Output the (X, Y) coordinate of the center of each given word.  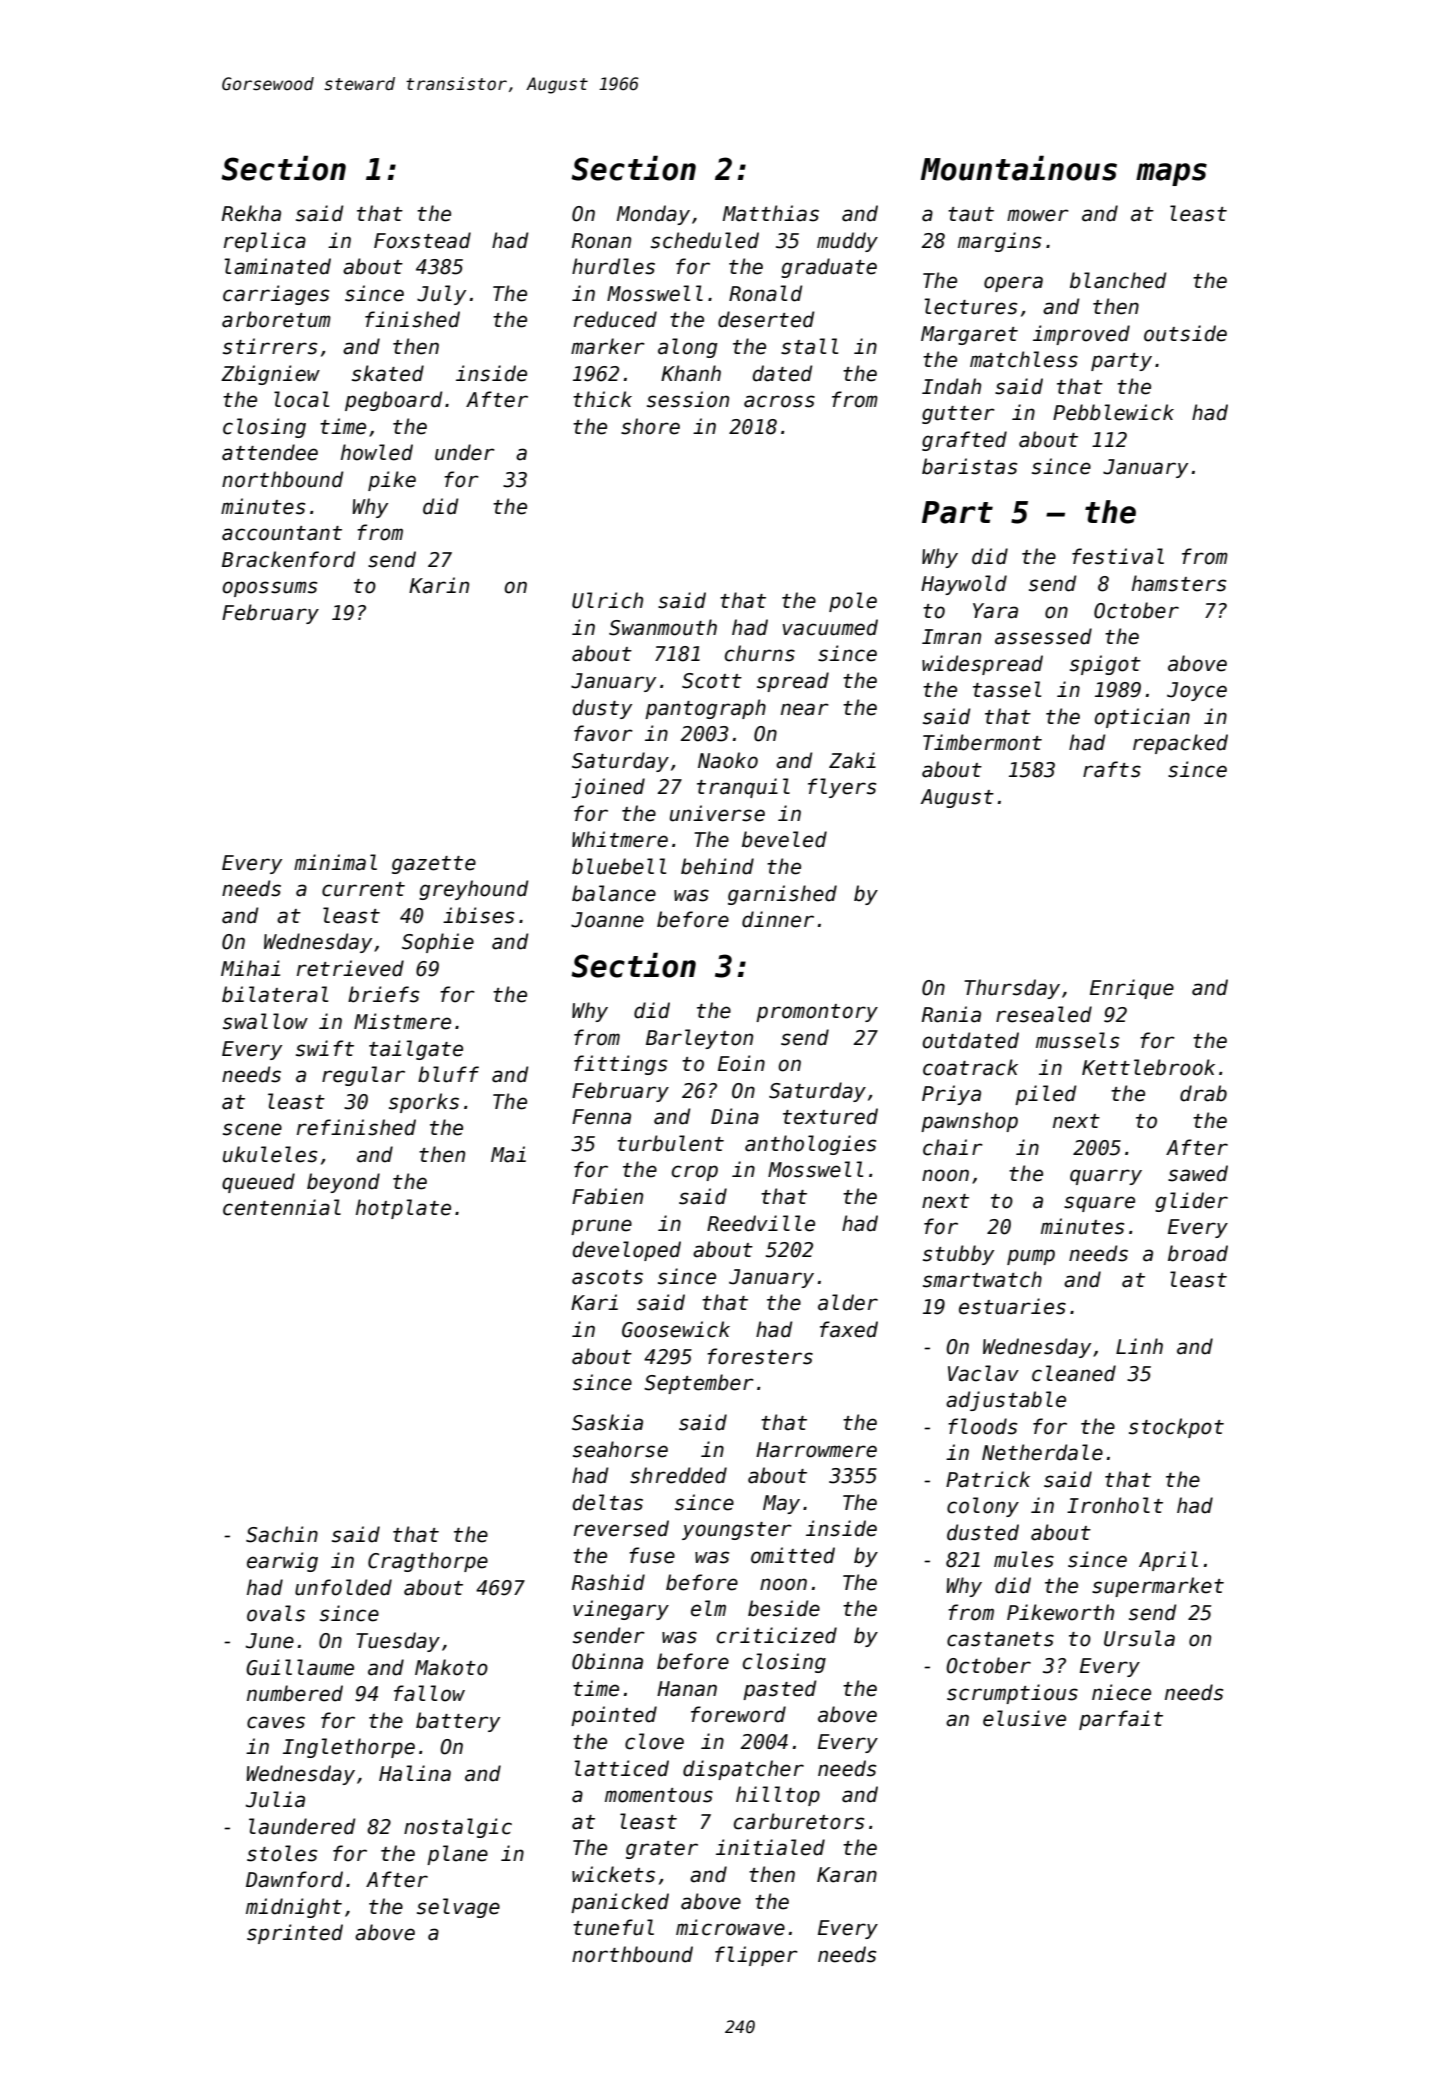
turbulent (670, 1143)
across (779, 401)
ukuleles (270, 1154)
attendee (270, 452)
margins (999, 242)
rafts (1112, 769)
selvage (458, 1908)
